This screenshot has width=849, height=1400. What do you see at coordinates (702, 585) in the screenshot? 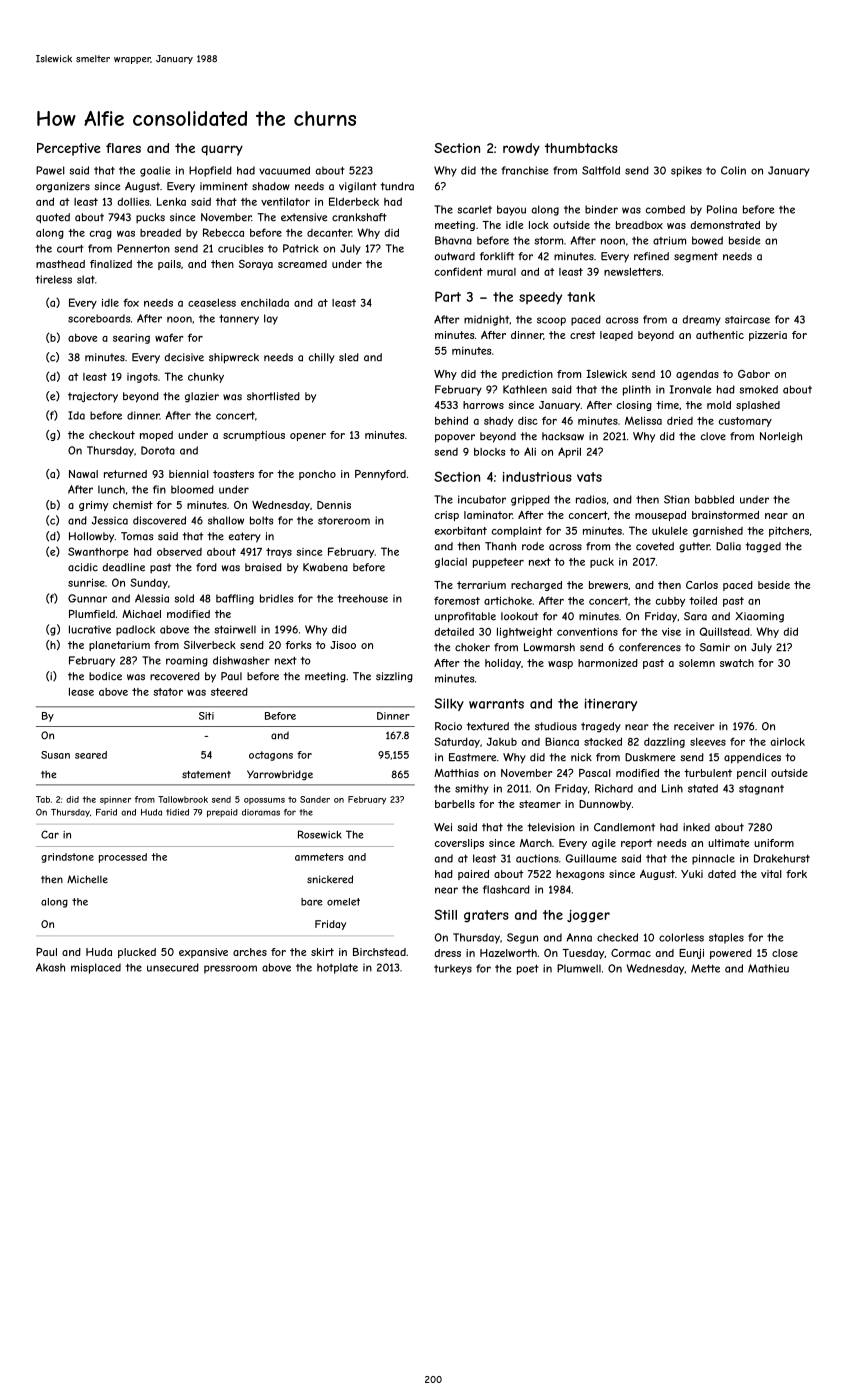
I see `Carlos` at bounding box center [702, 585].
